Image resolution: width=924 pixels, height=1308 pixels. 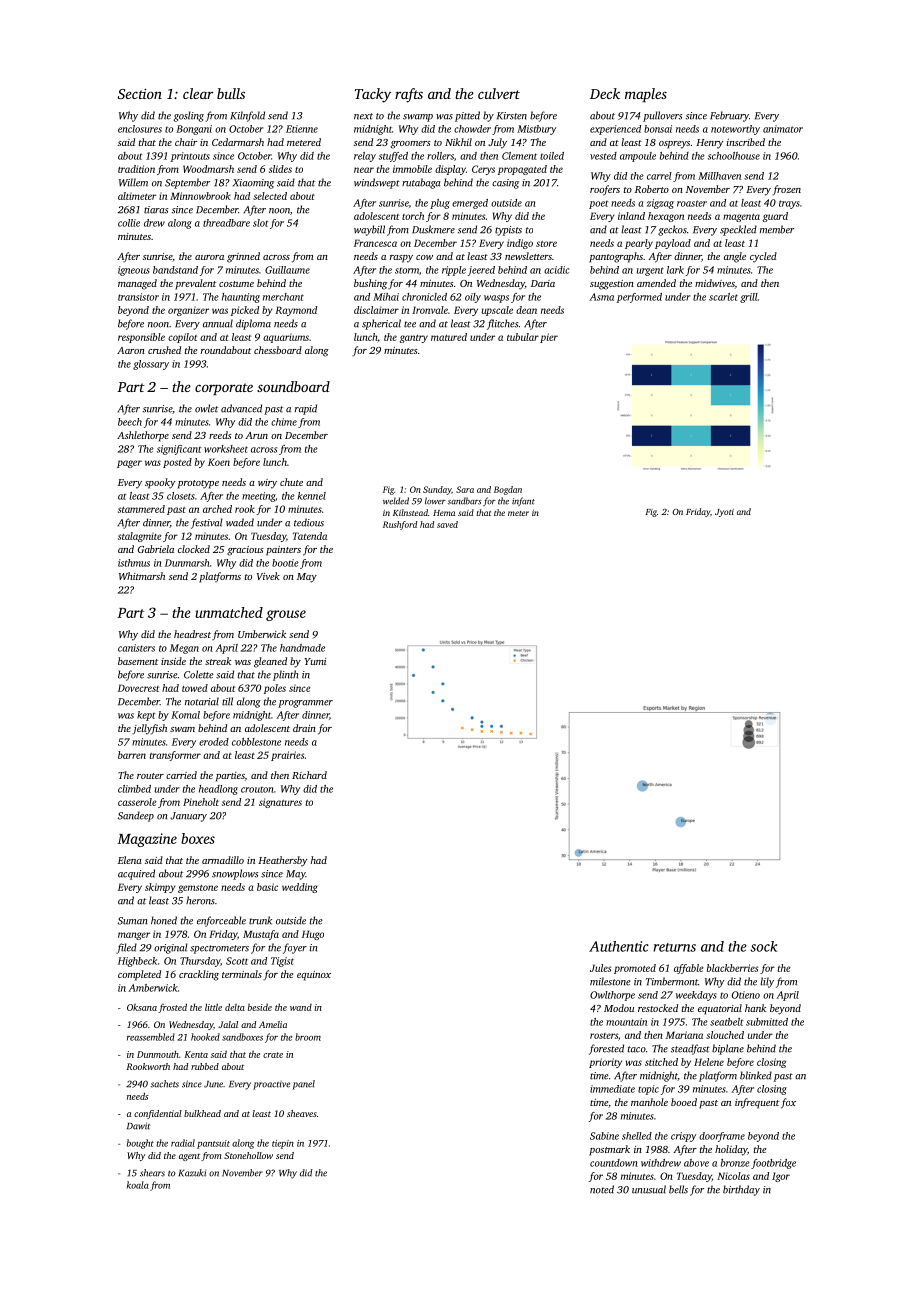 I want to click on inside, so click(x=173, y=661).
